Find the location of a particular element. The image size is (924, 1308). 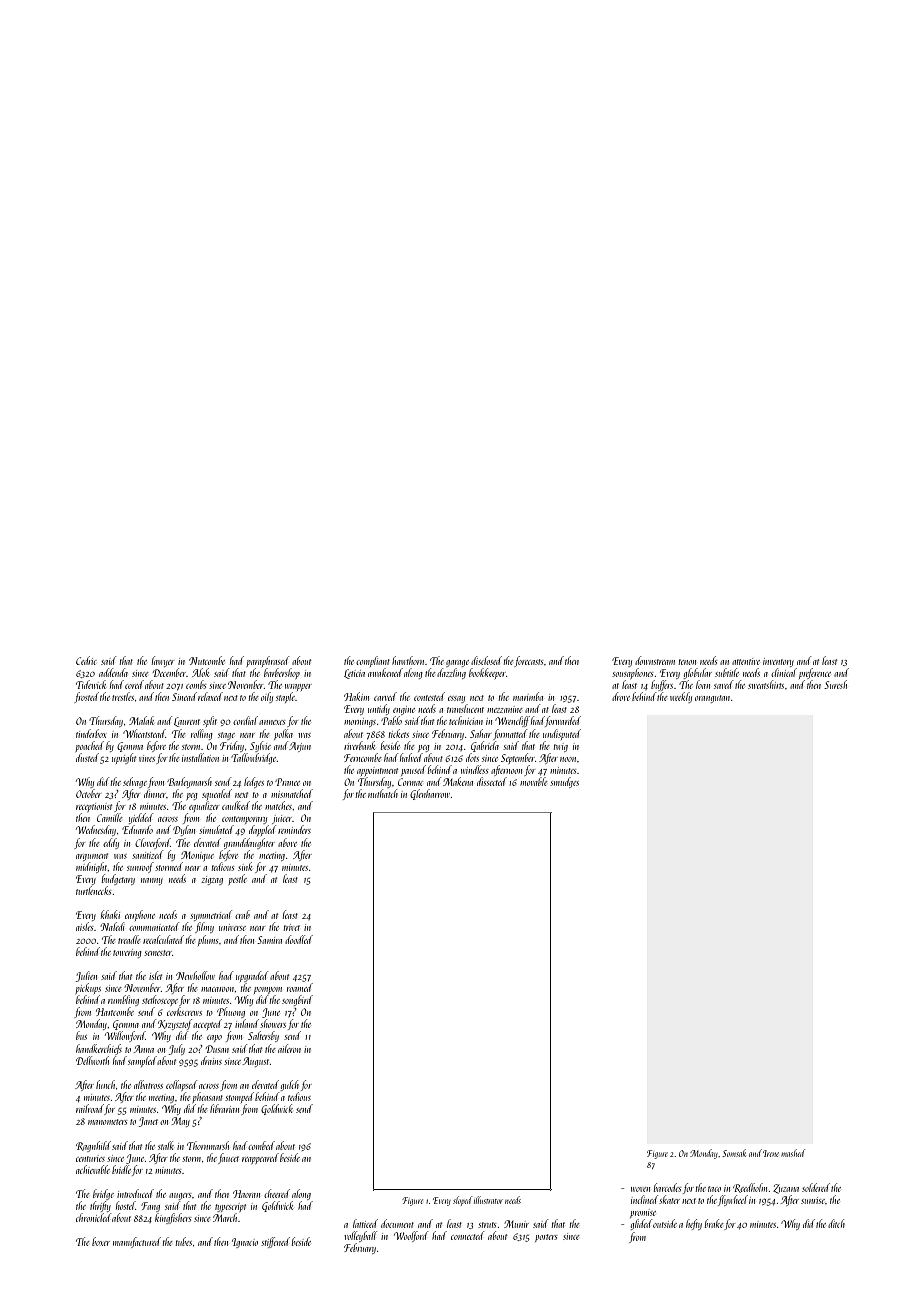

Cedric is located at coordinates (86, 660).
